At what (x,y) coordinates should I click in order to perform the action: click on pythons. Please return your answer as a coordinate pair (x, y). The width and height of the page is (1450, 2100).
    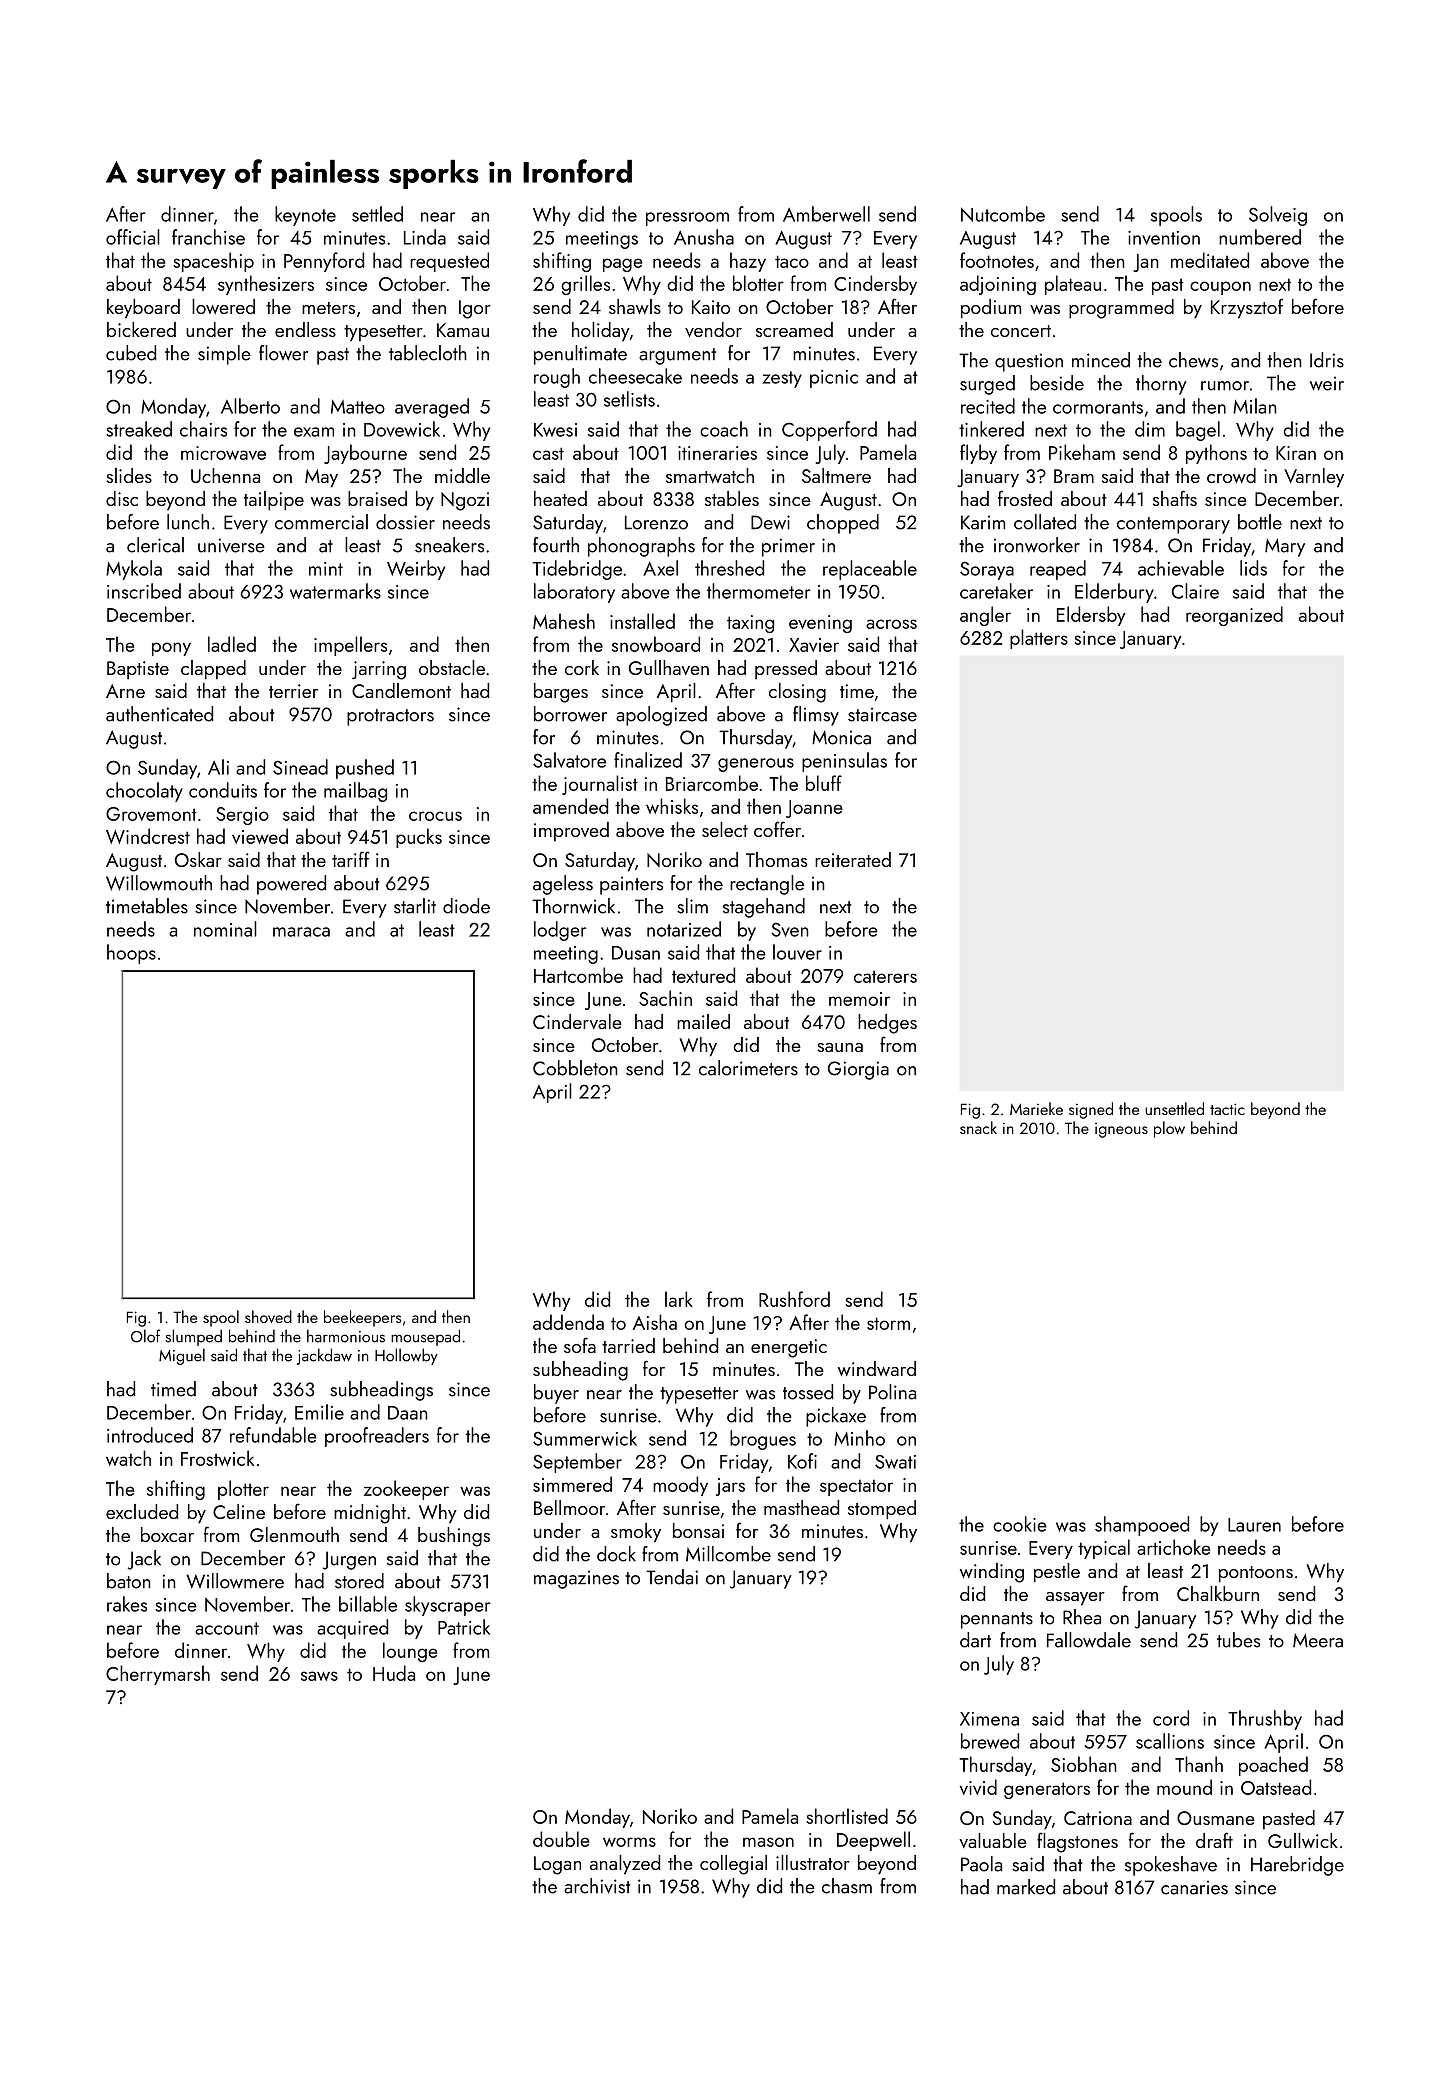
    Looking at the image, I should click on (1216, 454).
